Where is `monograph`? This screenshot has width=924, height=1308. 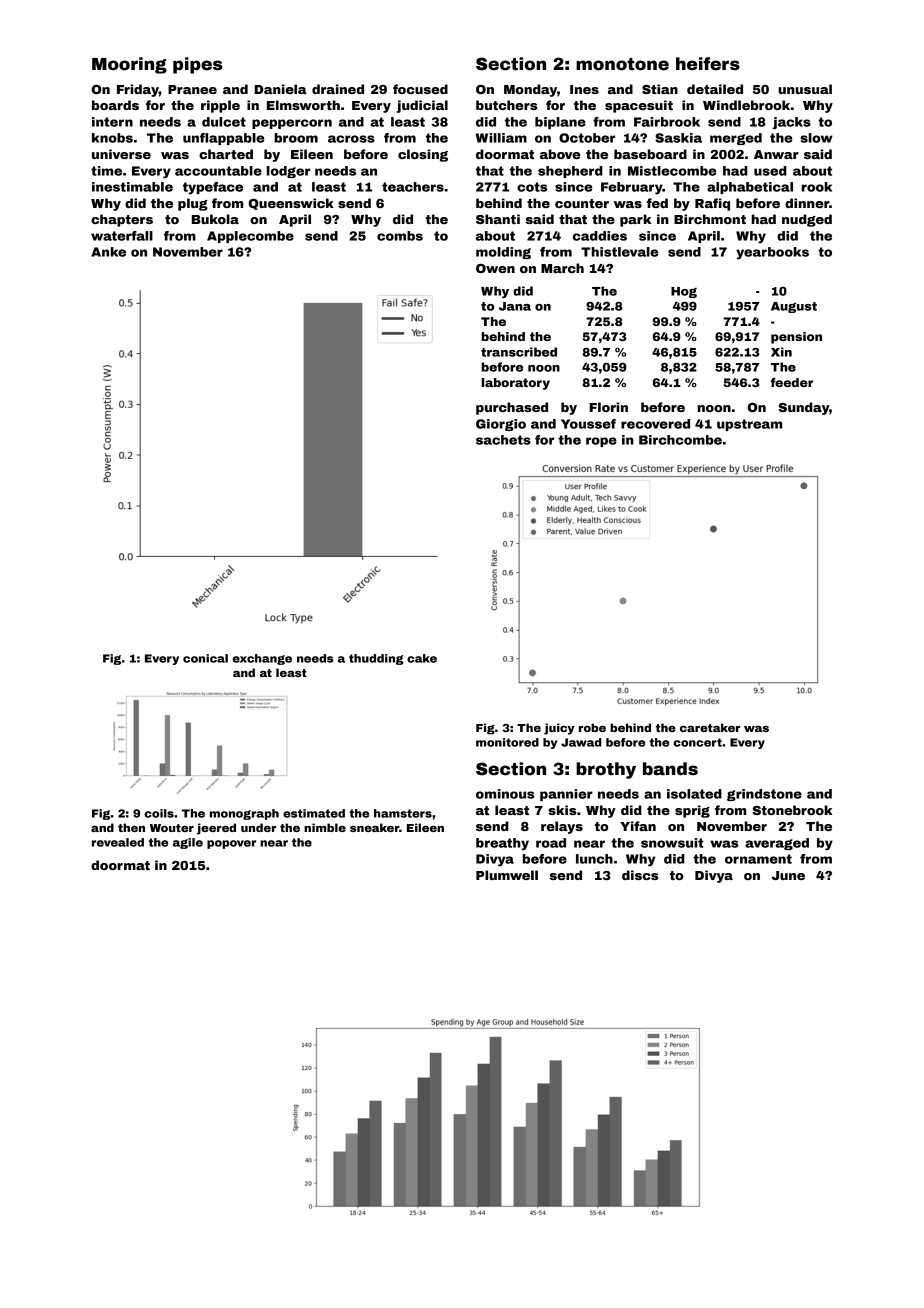
monograph is located at coordinates (244, 814).
